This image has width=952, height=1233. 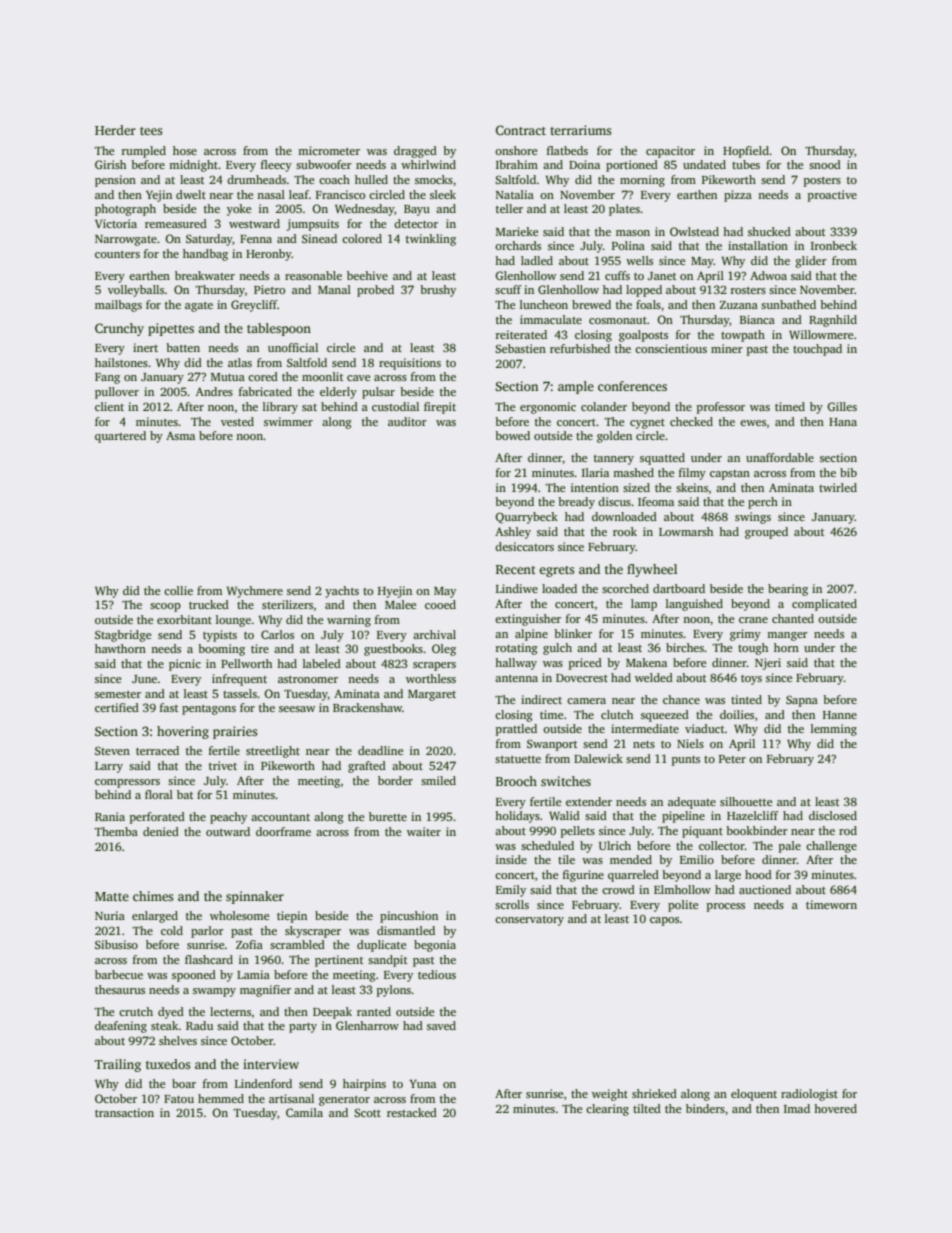 What do you see at coordinates (395, 780) in the image?
I see `border` at bounding box center [395, 780].
